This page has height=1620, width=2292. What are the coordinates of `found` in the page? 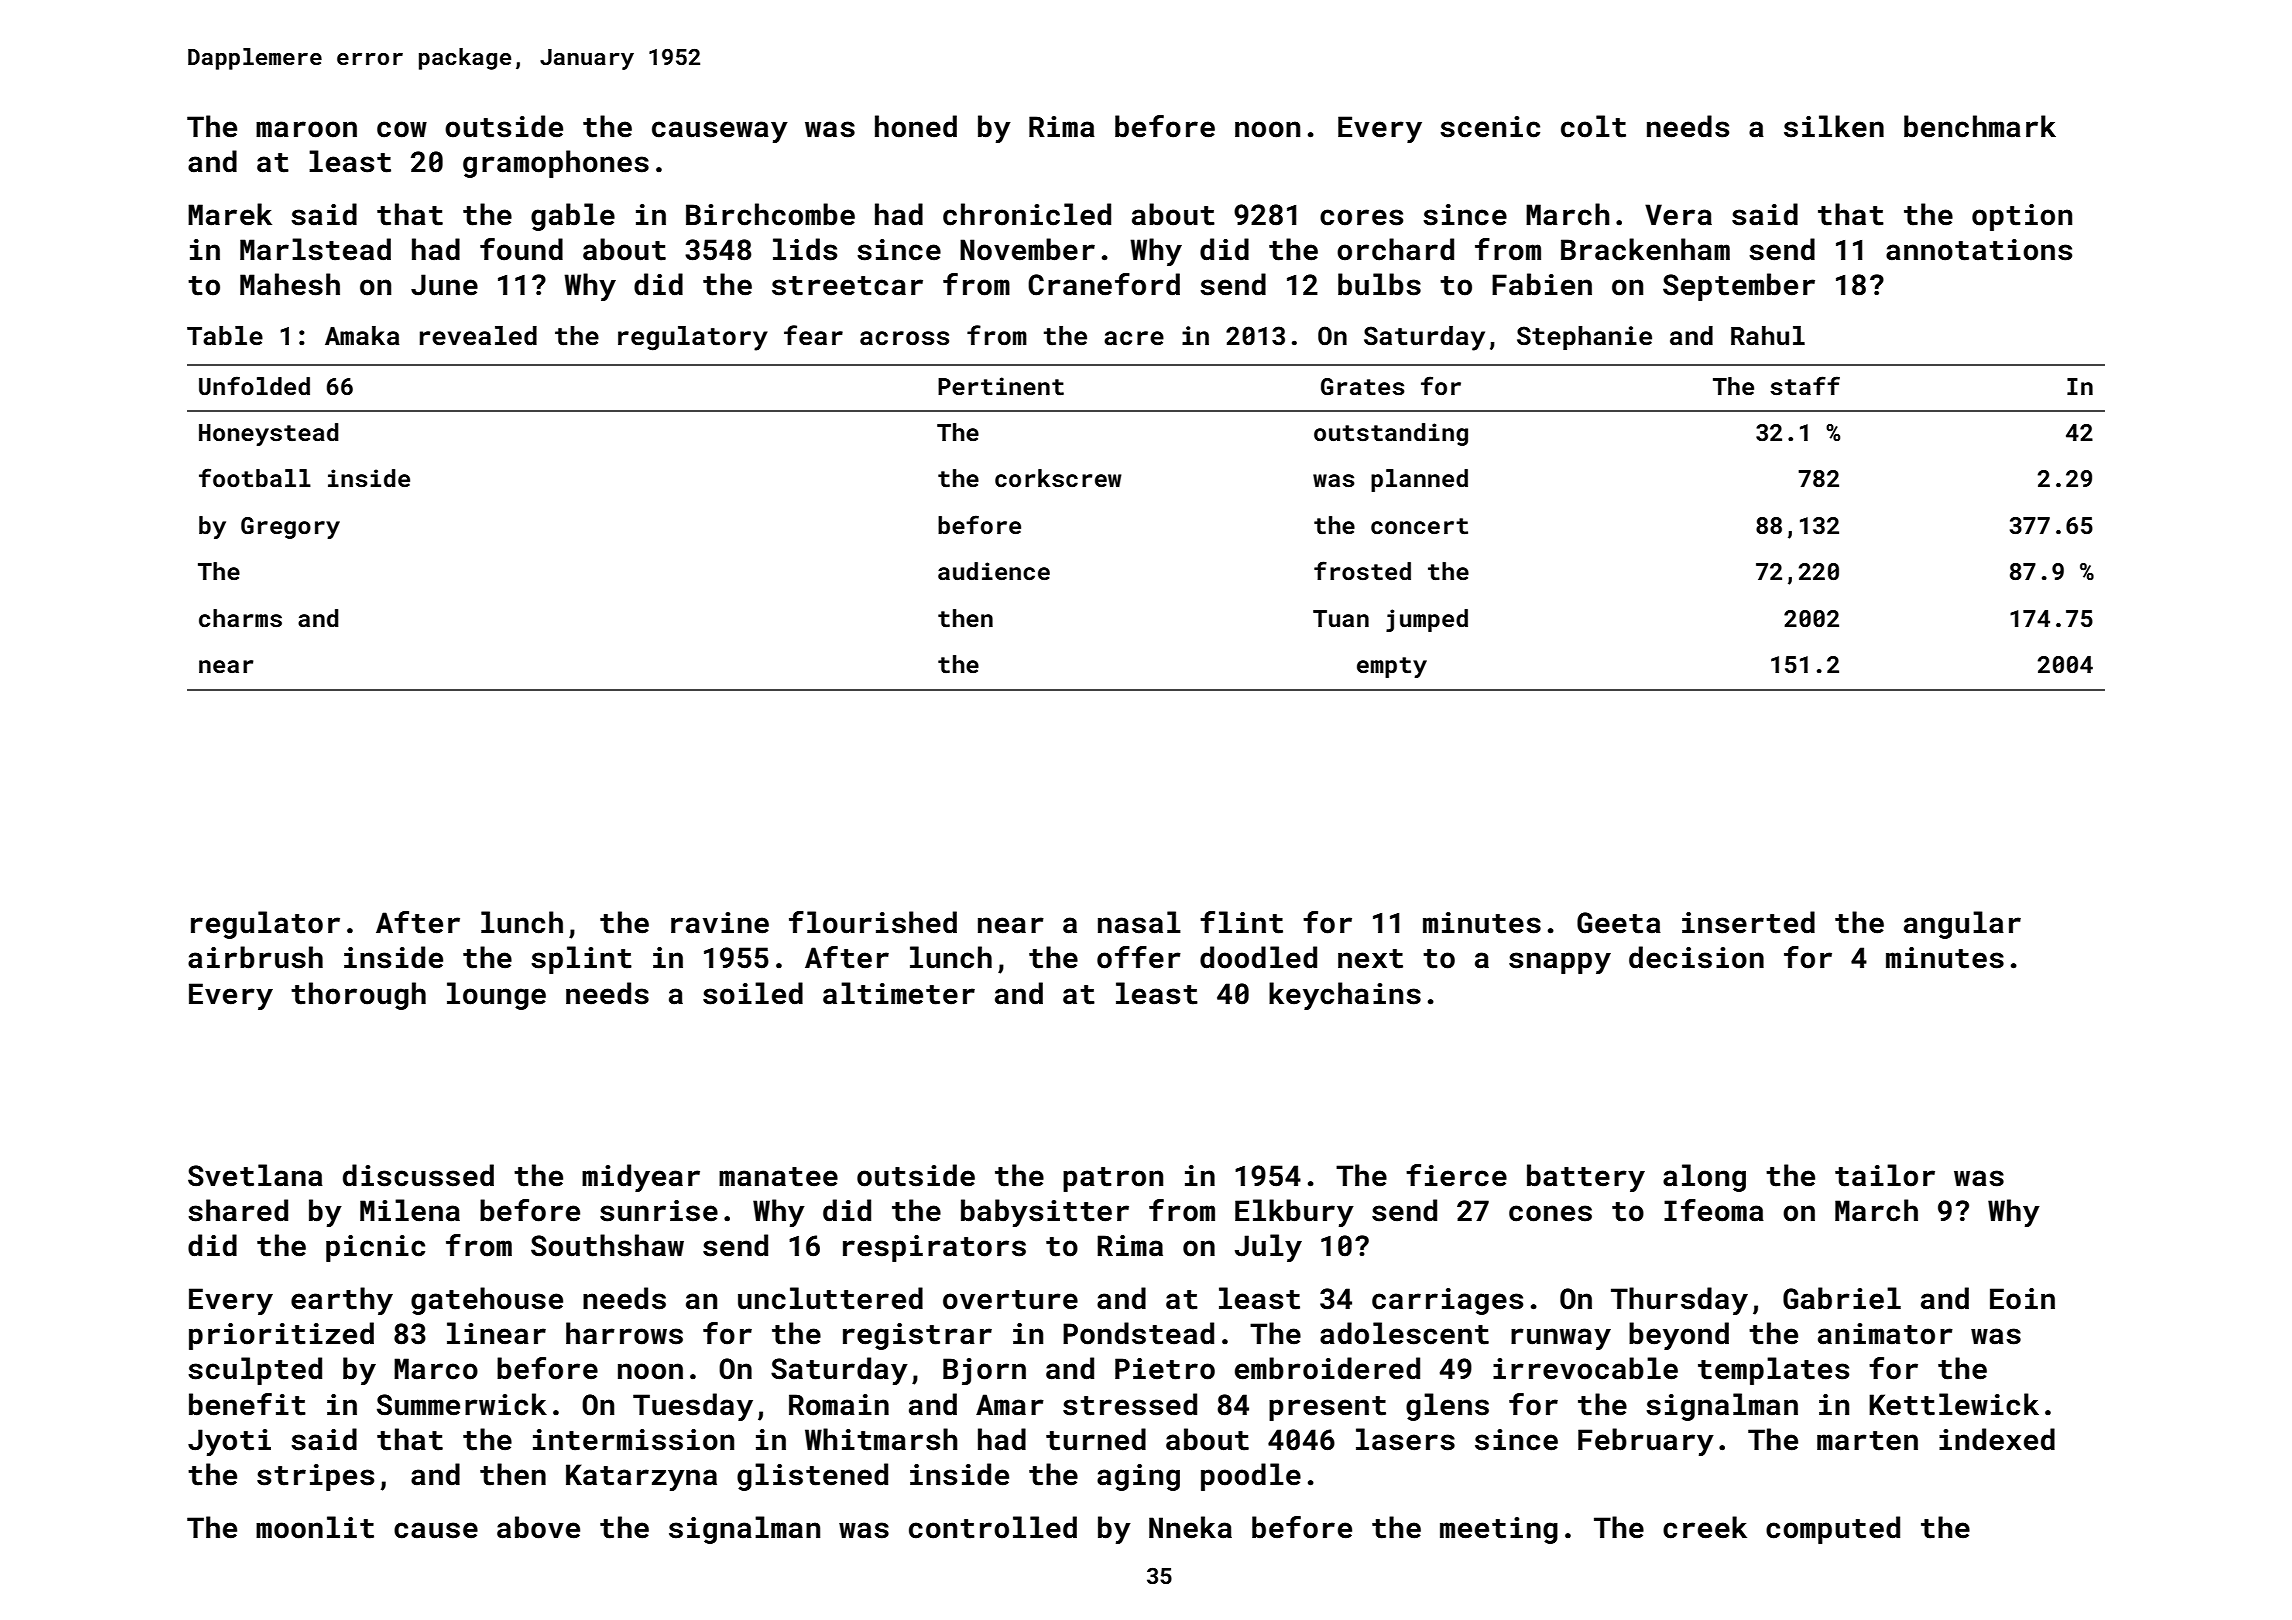 It's located at (521, 249).
